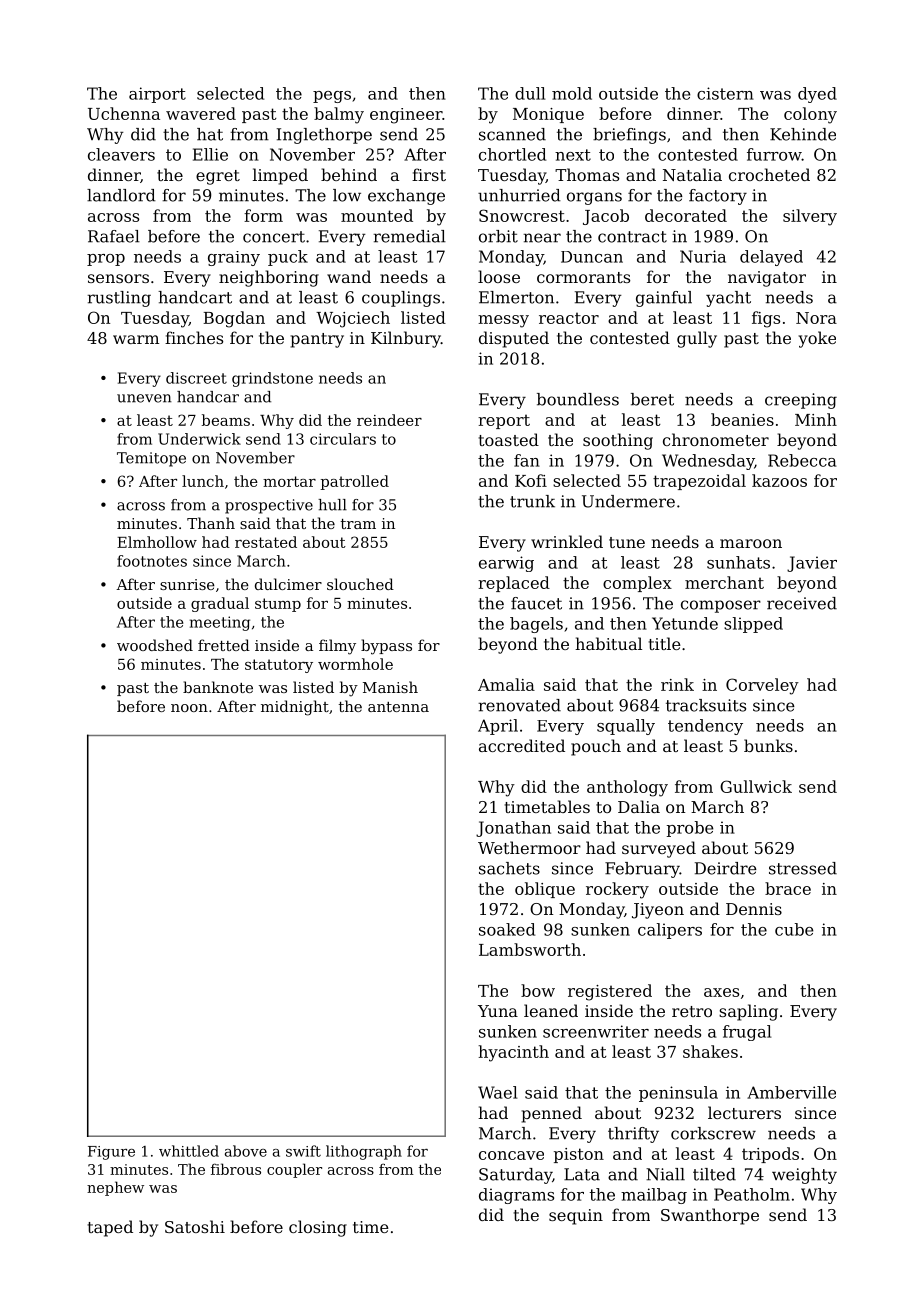 This page has width=924, height=1308. I want to click on wavered, so click(201, 113).
